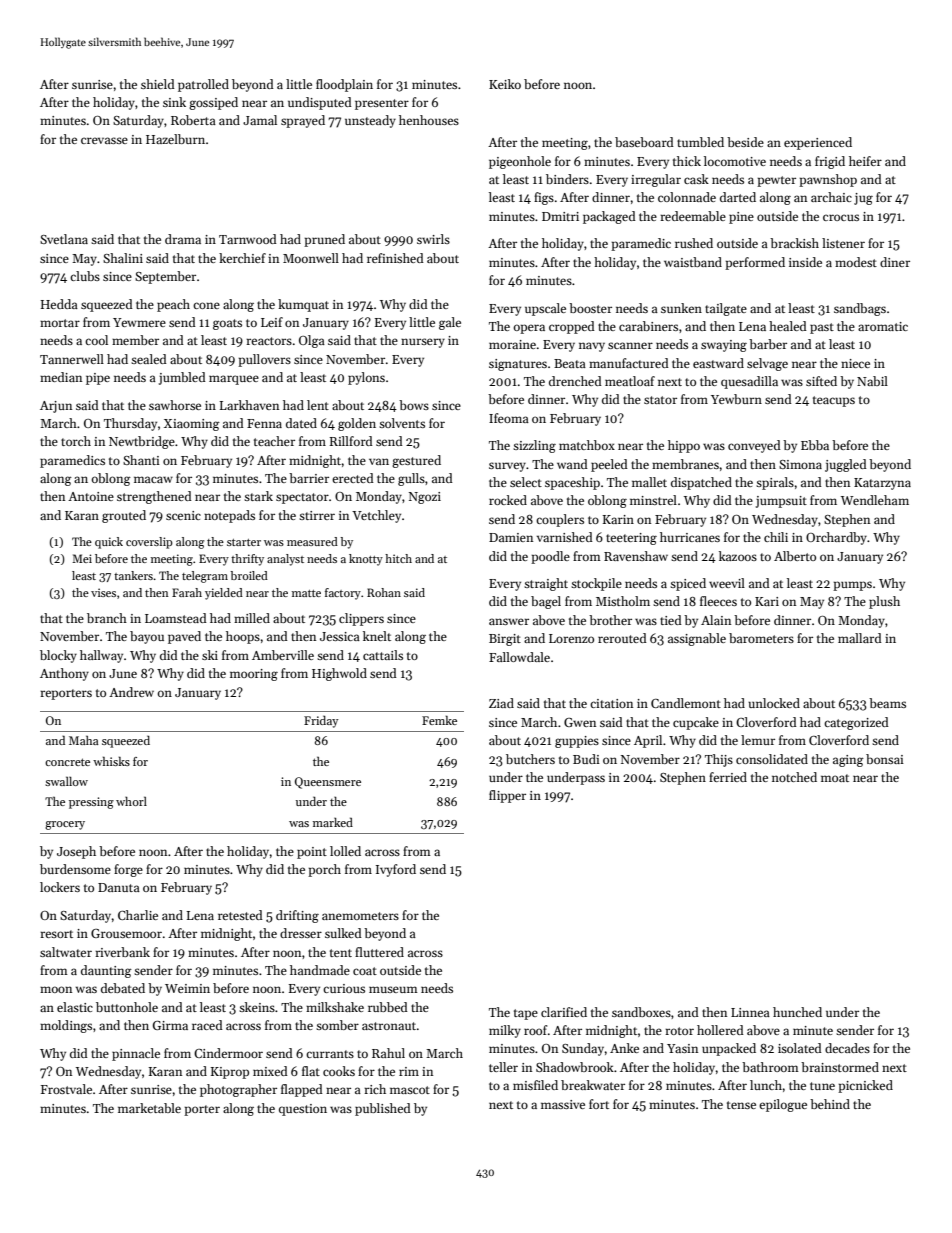 The width and height of the document is (952, 1233). I want to click on beside, so click(745, 142).
